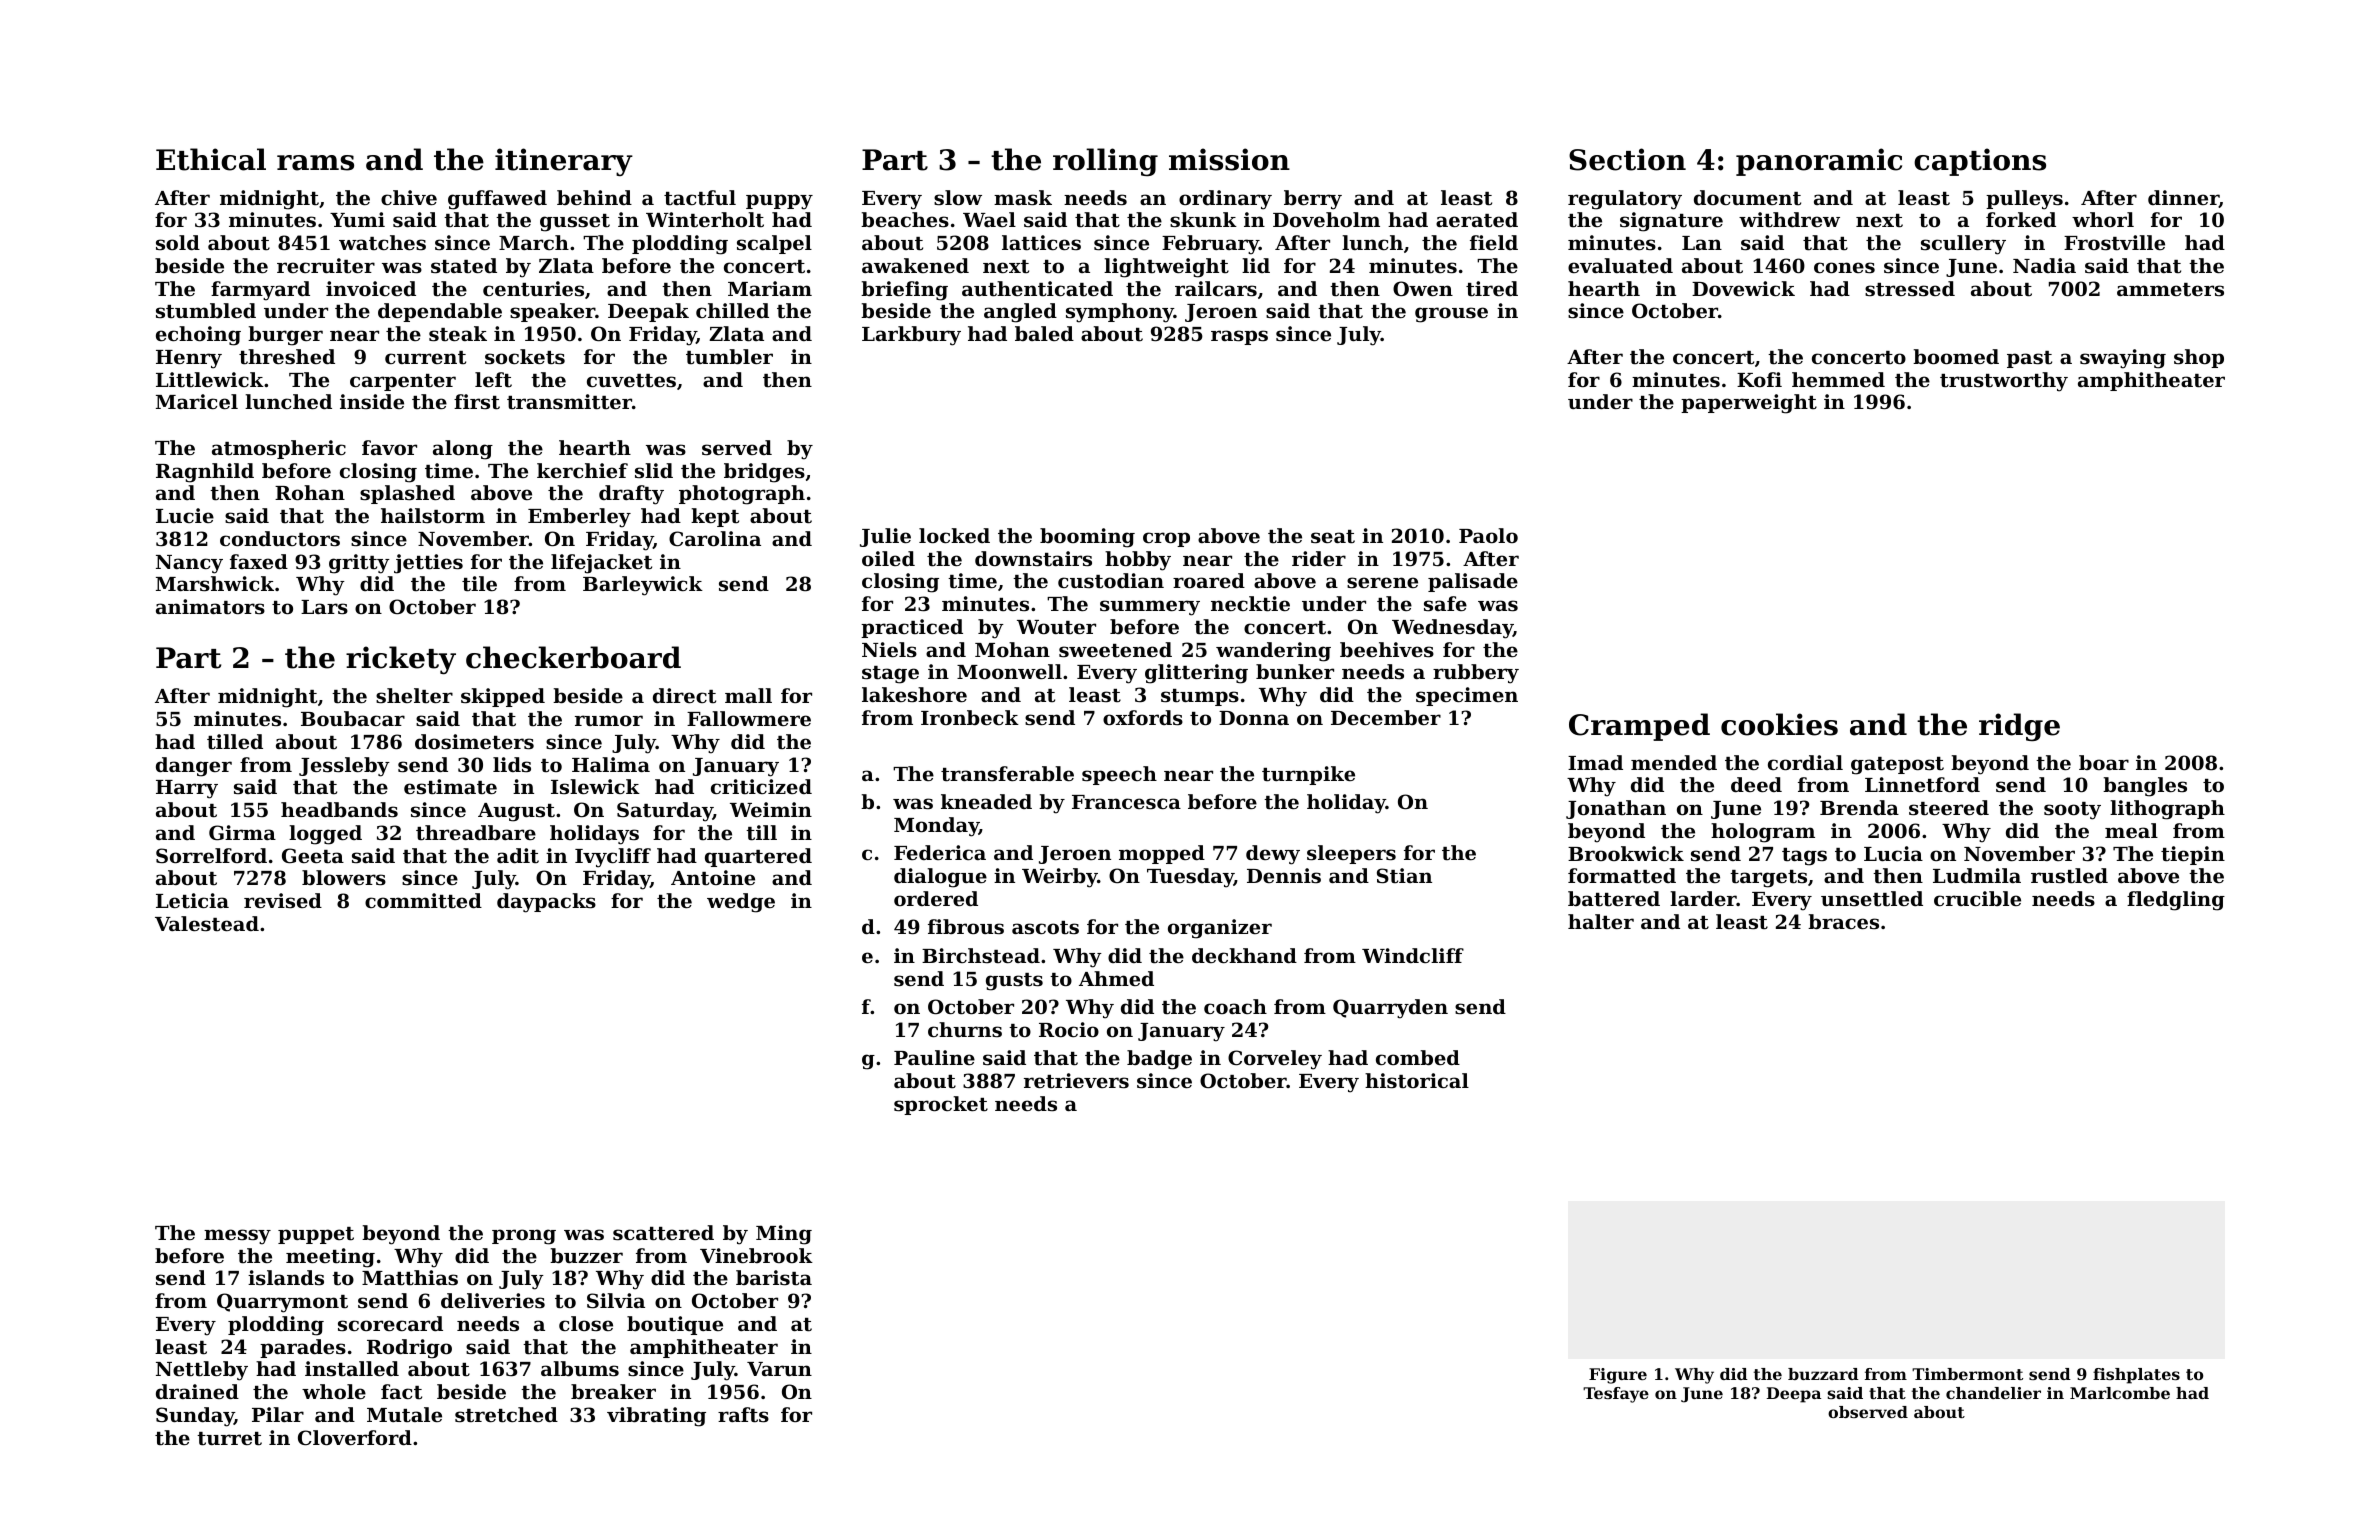 Image resolution: width=2380 pixels, height=1540 pixels. What do you see at coordinates (207, 923) in the image?
I see `Valestead` at bounding box center [207, 923].
